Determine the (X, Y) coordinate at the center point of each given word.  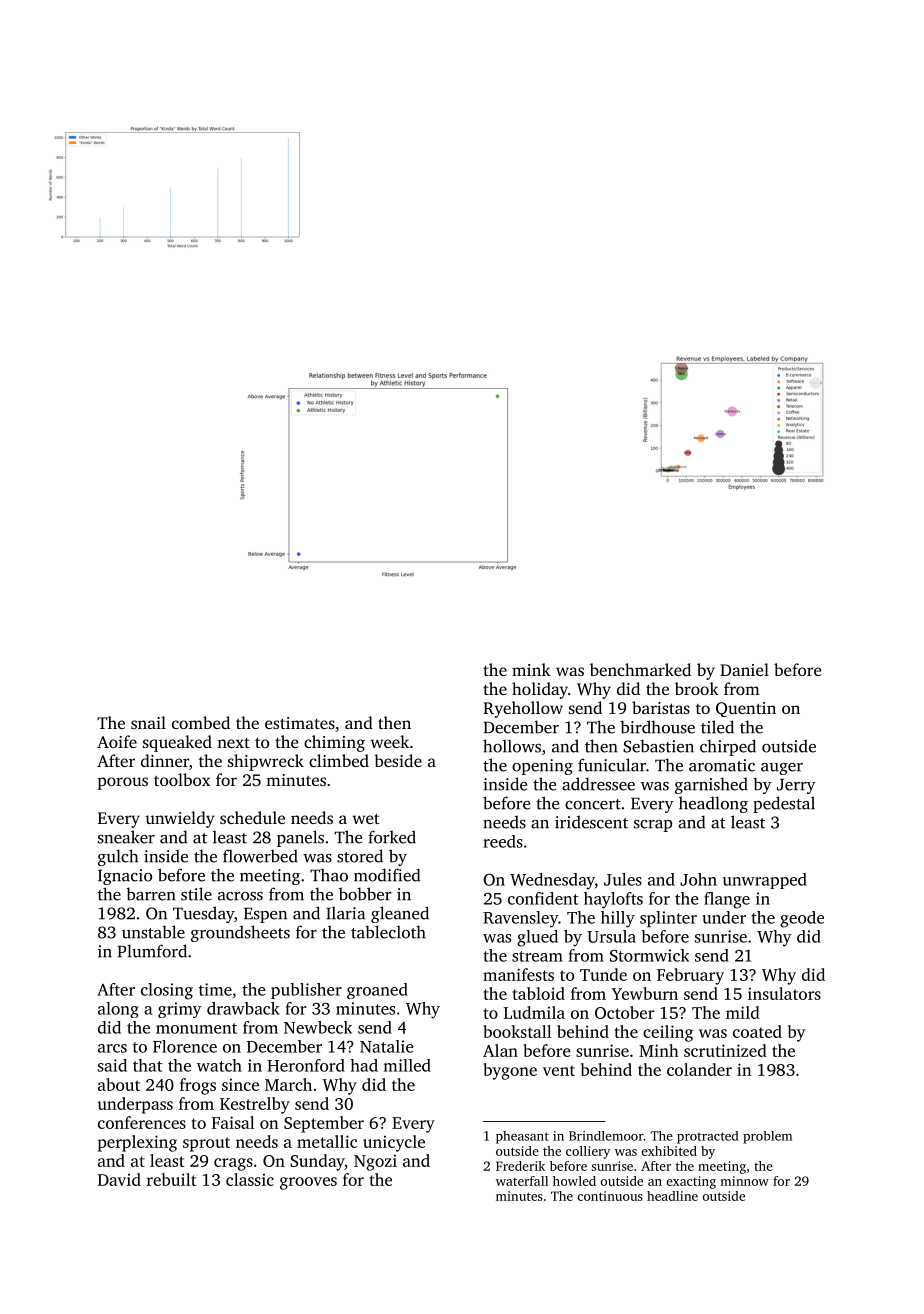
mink (531, 669)
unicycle (394, 1143)
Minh (659, 1050)
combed (201, 722)
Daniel (744, 669)
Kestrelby (255, 1105)
